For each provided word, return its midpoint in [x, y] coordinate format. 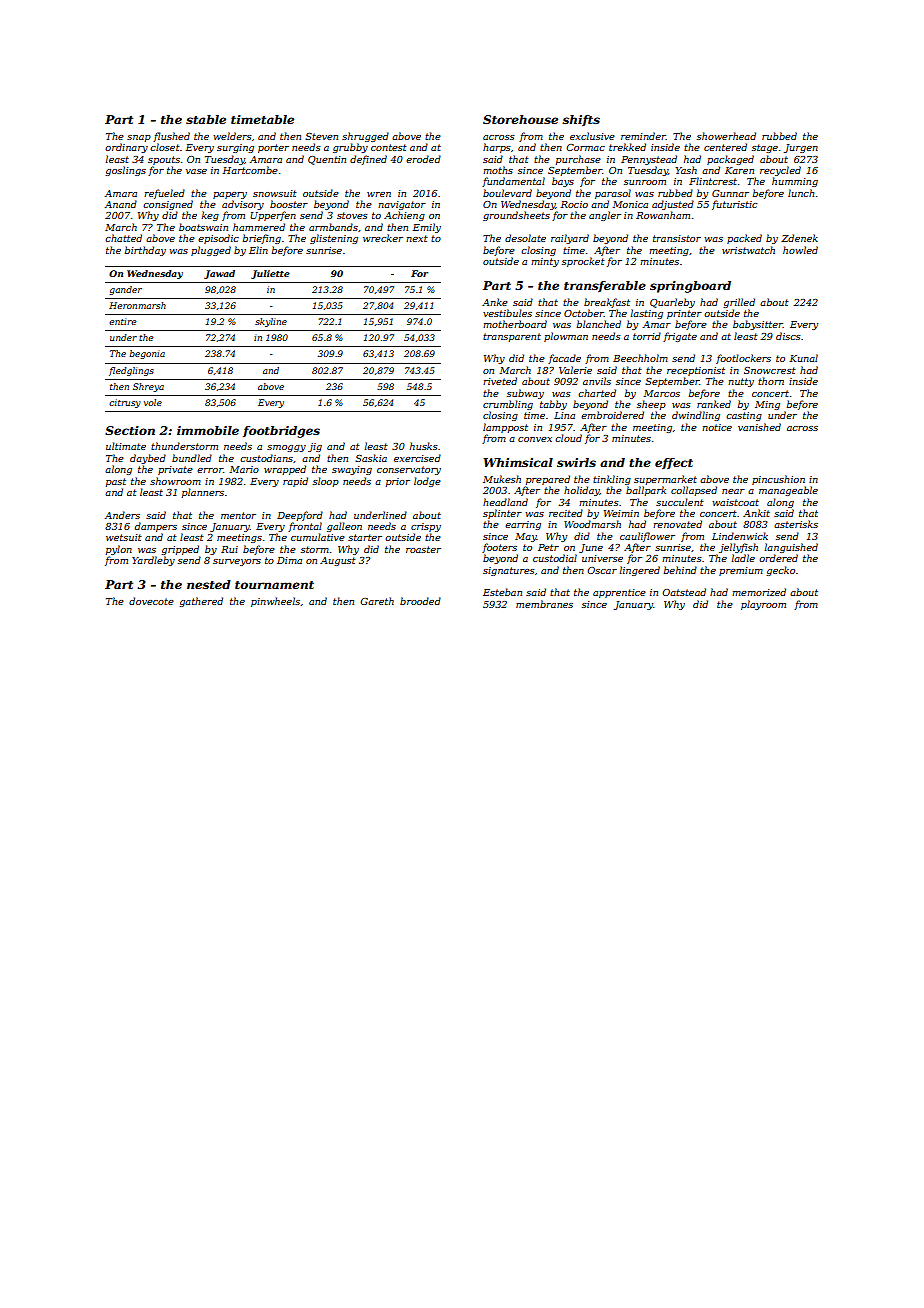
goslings [125, 171]
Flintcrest [713, 181]
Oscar [602, 570]
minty [545, 262]
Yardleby [153, 561]
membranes [544, 604]
